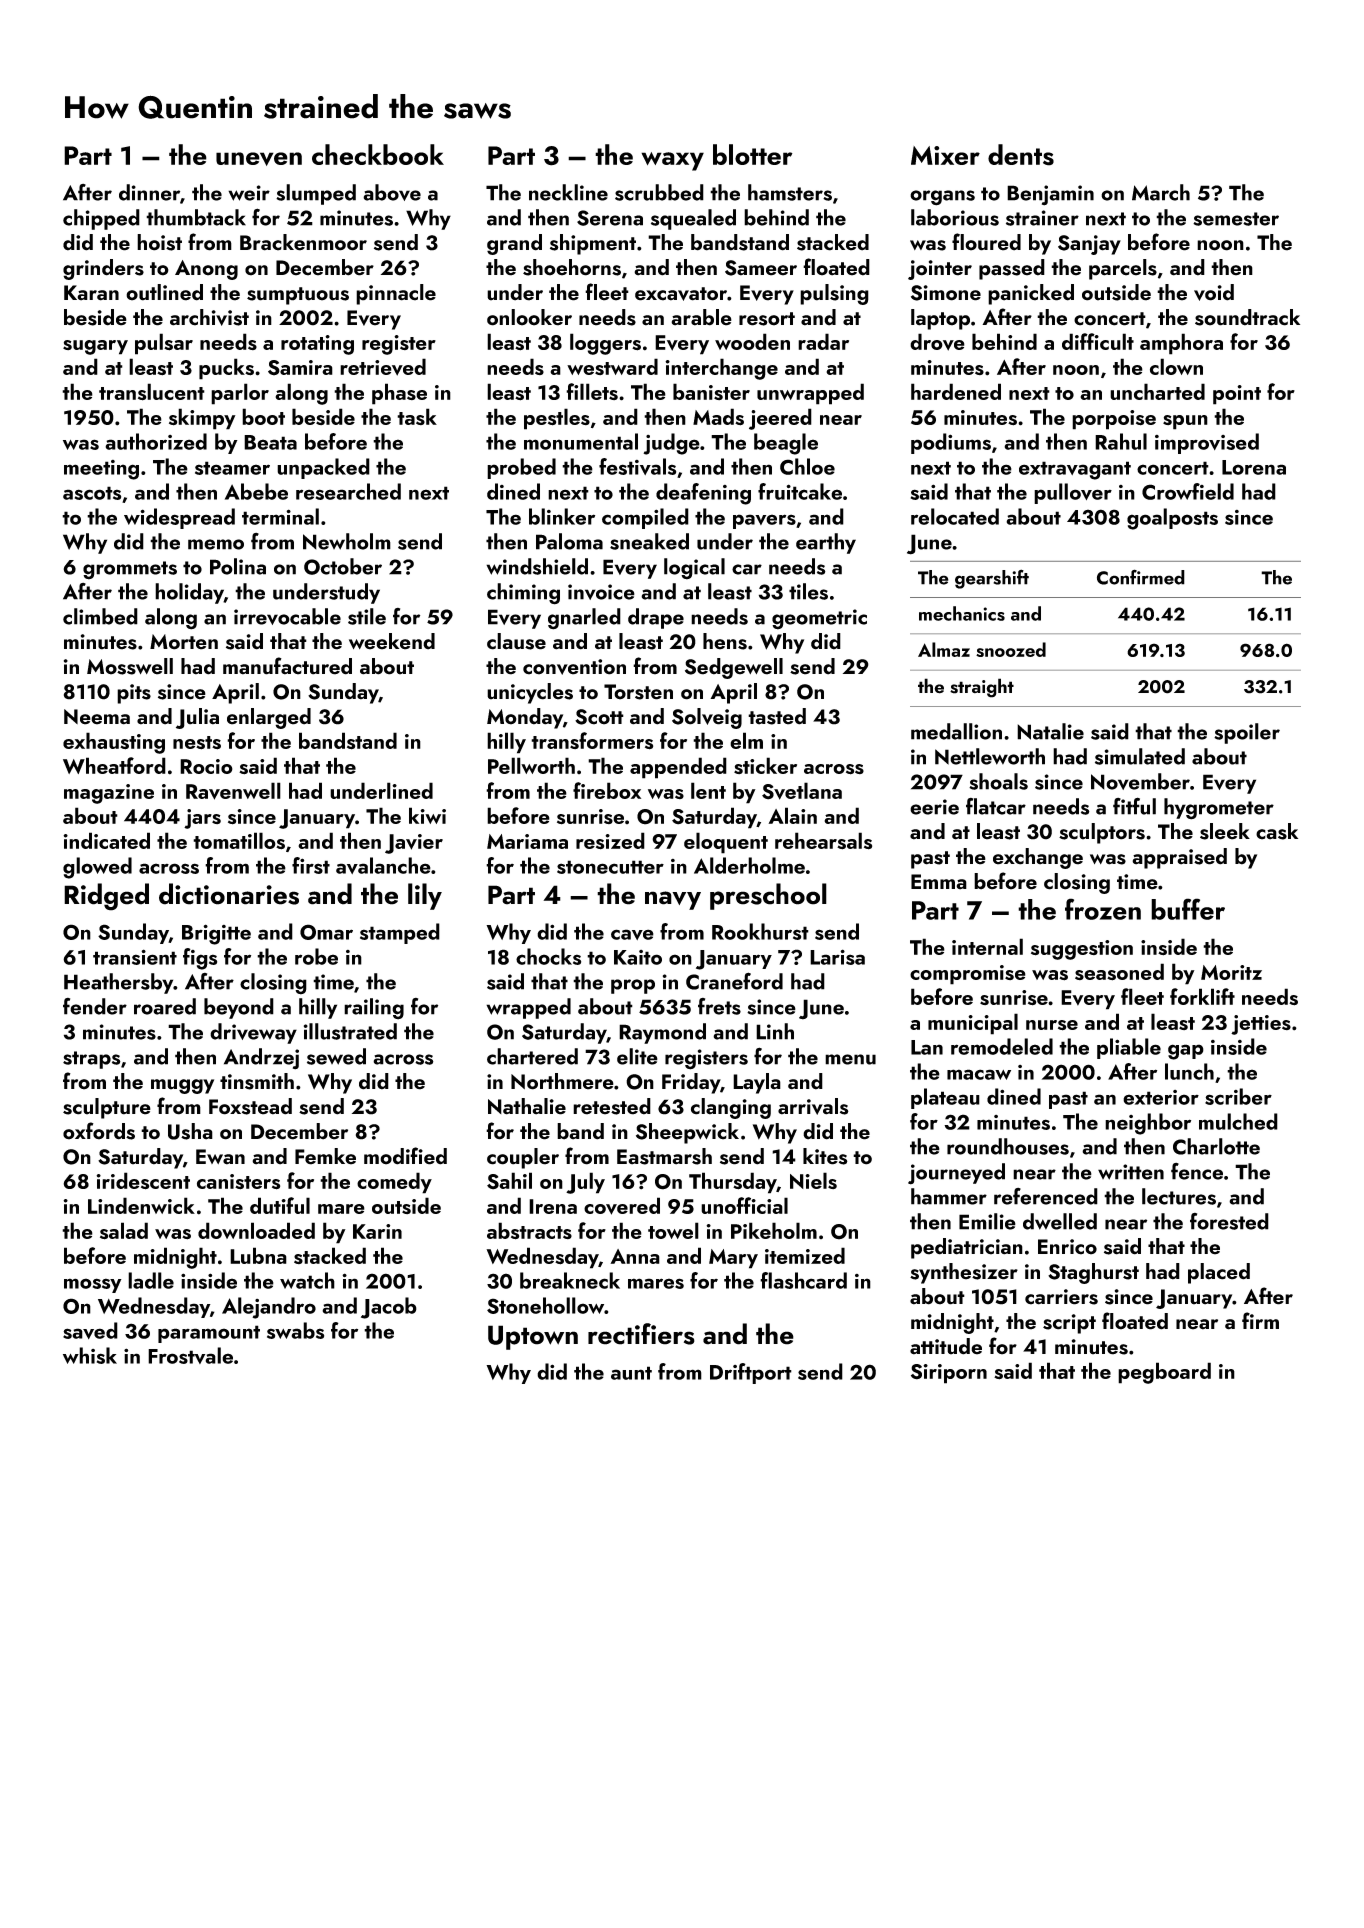  Describe the element at coordinates (124, 1231) in the page. I see `salad` at that location.
